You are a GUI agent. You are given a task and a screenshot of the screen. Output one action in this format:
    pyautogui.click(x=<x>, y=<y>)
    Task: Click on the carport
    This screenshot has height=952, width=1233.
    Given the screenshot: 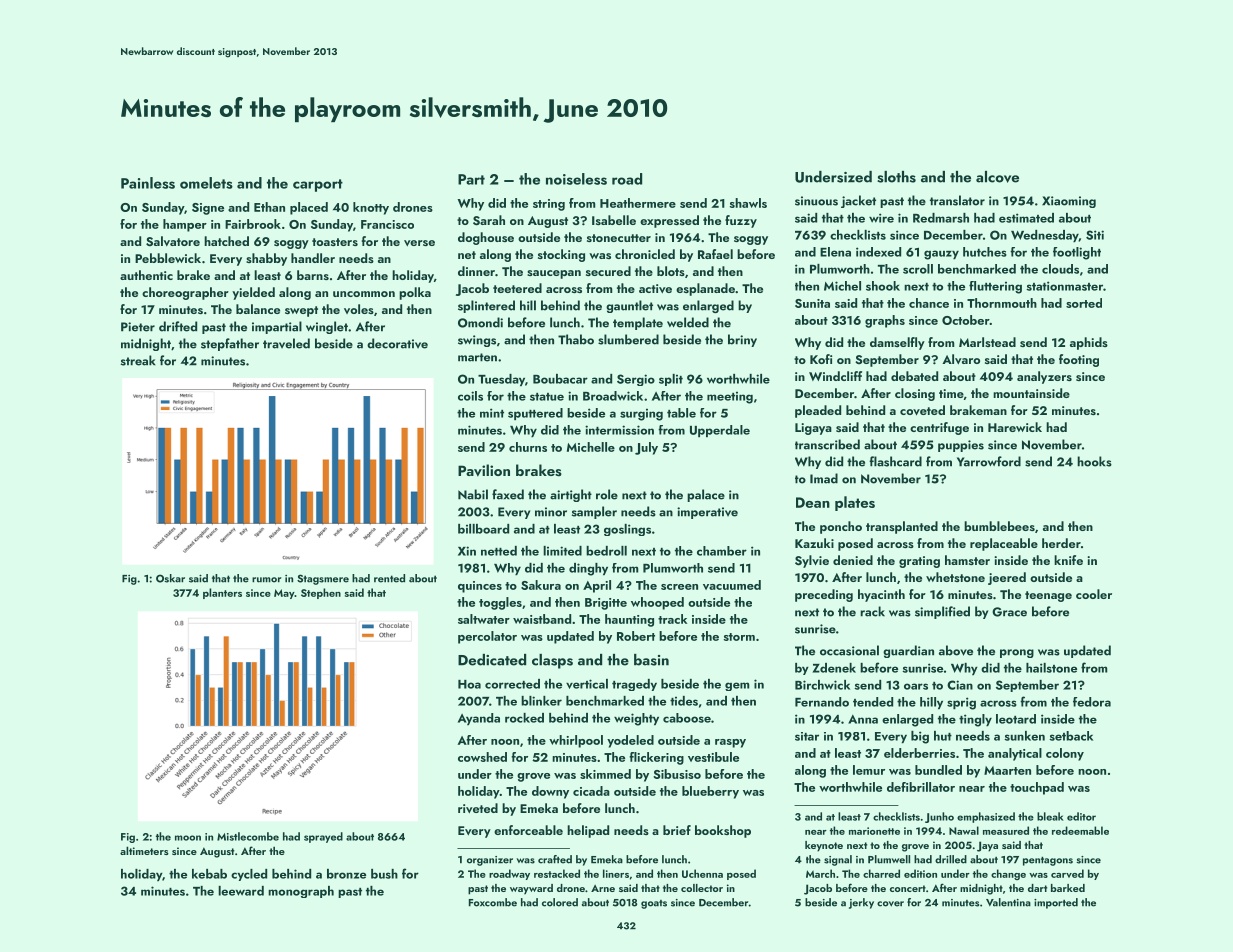 What is the action you would take?
    pyautogui.click(x=318, y=185)
